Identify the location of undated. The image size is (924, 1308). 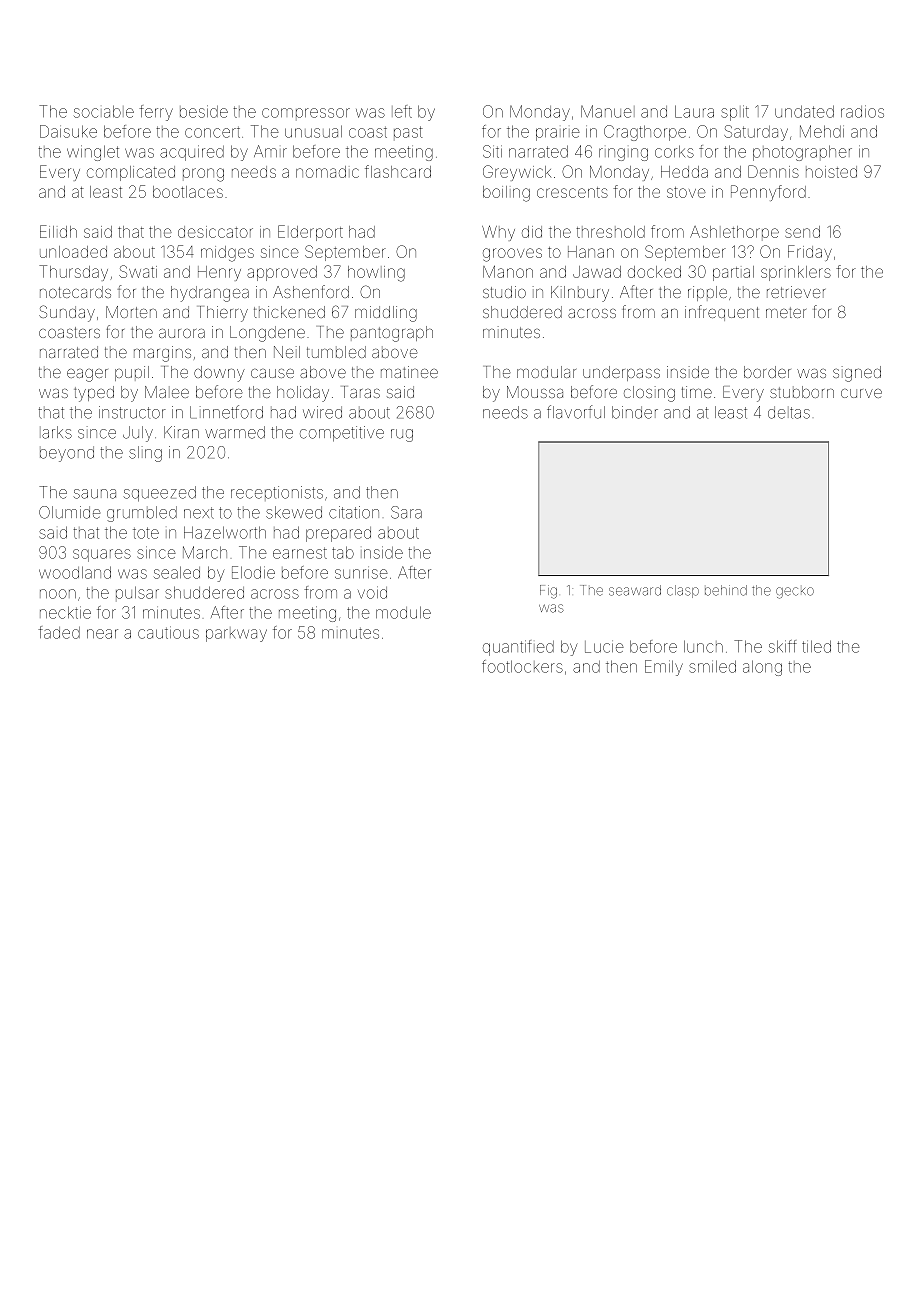
(804, 112).
